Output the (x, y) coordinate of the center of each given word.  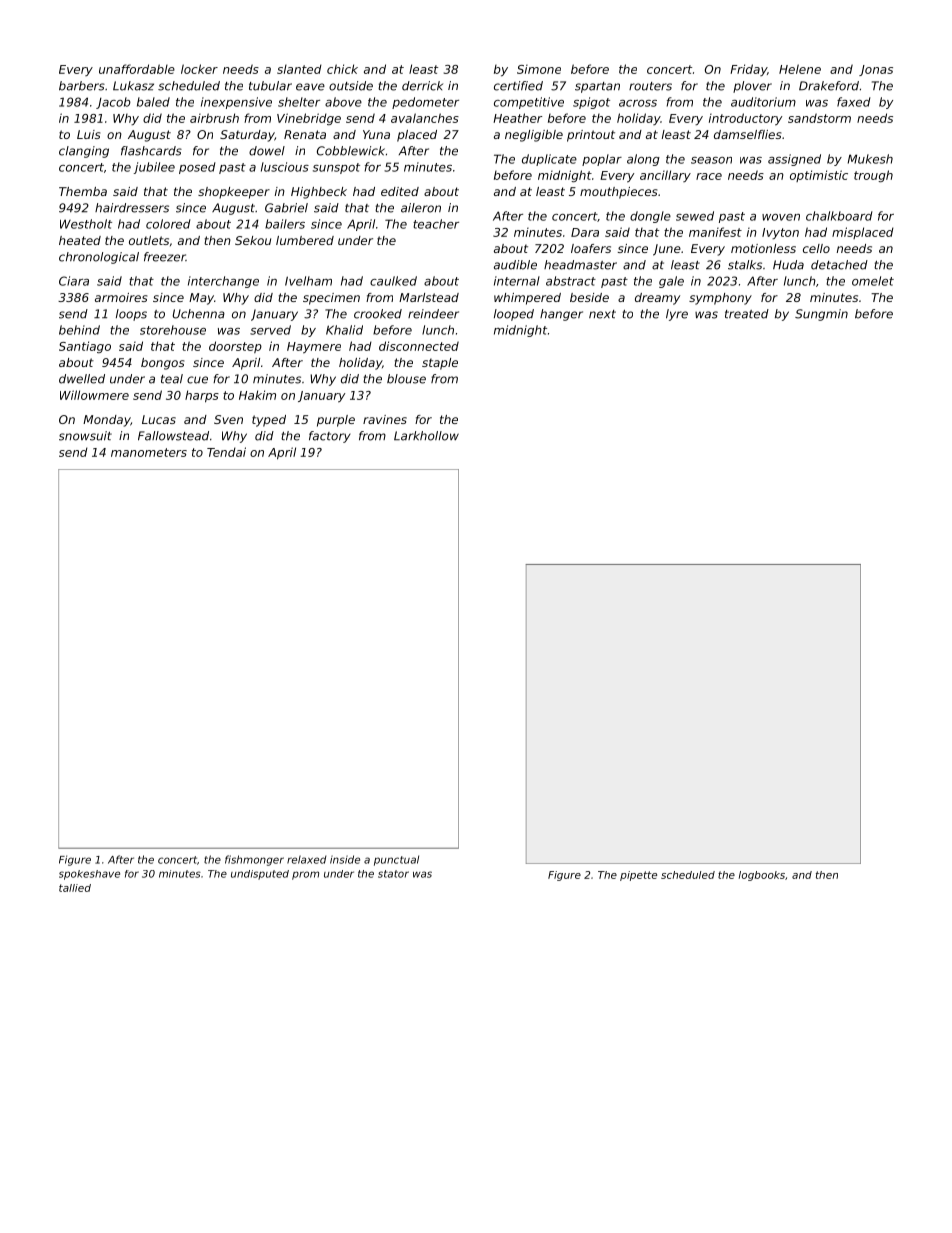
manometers (149, 452)
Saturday (247, 136)
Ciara (74, 281)
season (711, 160)
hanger (561, 315)
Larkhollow (426, 436)
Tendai (226, 452)
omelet (873, 281)
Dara (585, 232)
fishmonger (254, 860)
